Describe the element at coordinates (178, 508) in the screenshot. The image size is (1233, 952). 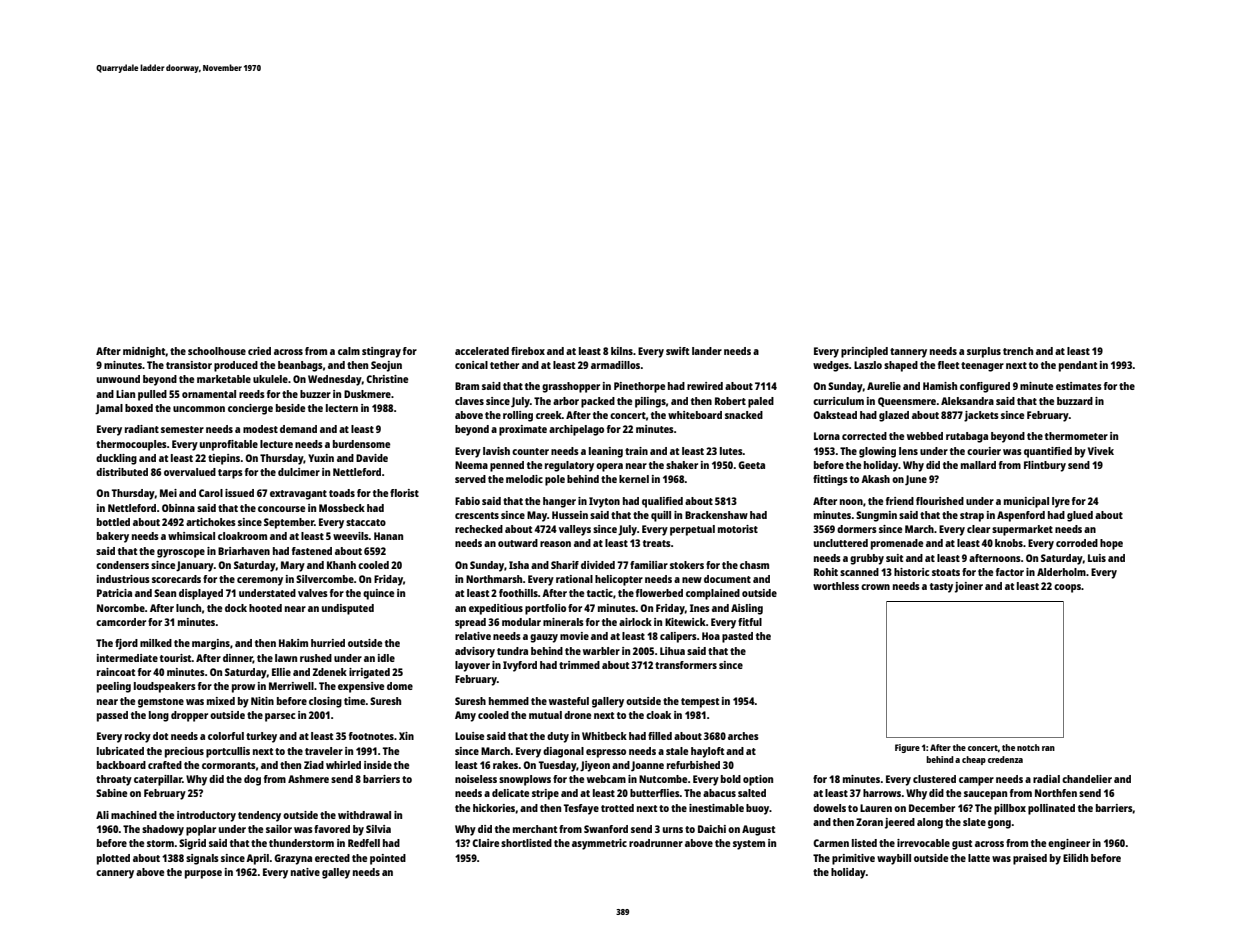
I see `Obinna` at that location.
